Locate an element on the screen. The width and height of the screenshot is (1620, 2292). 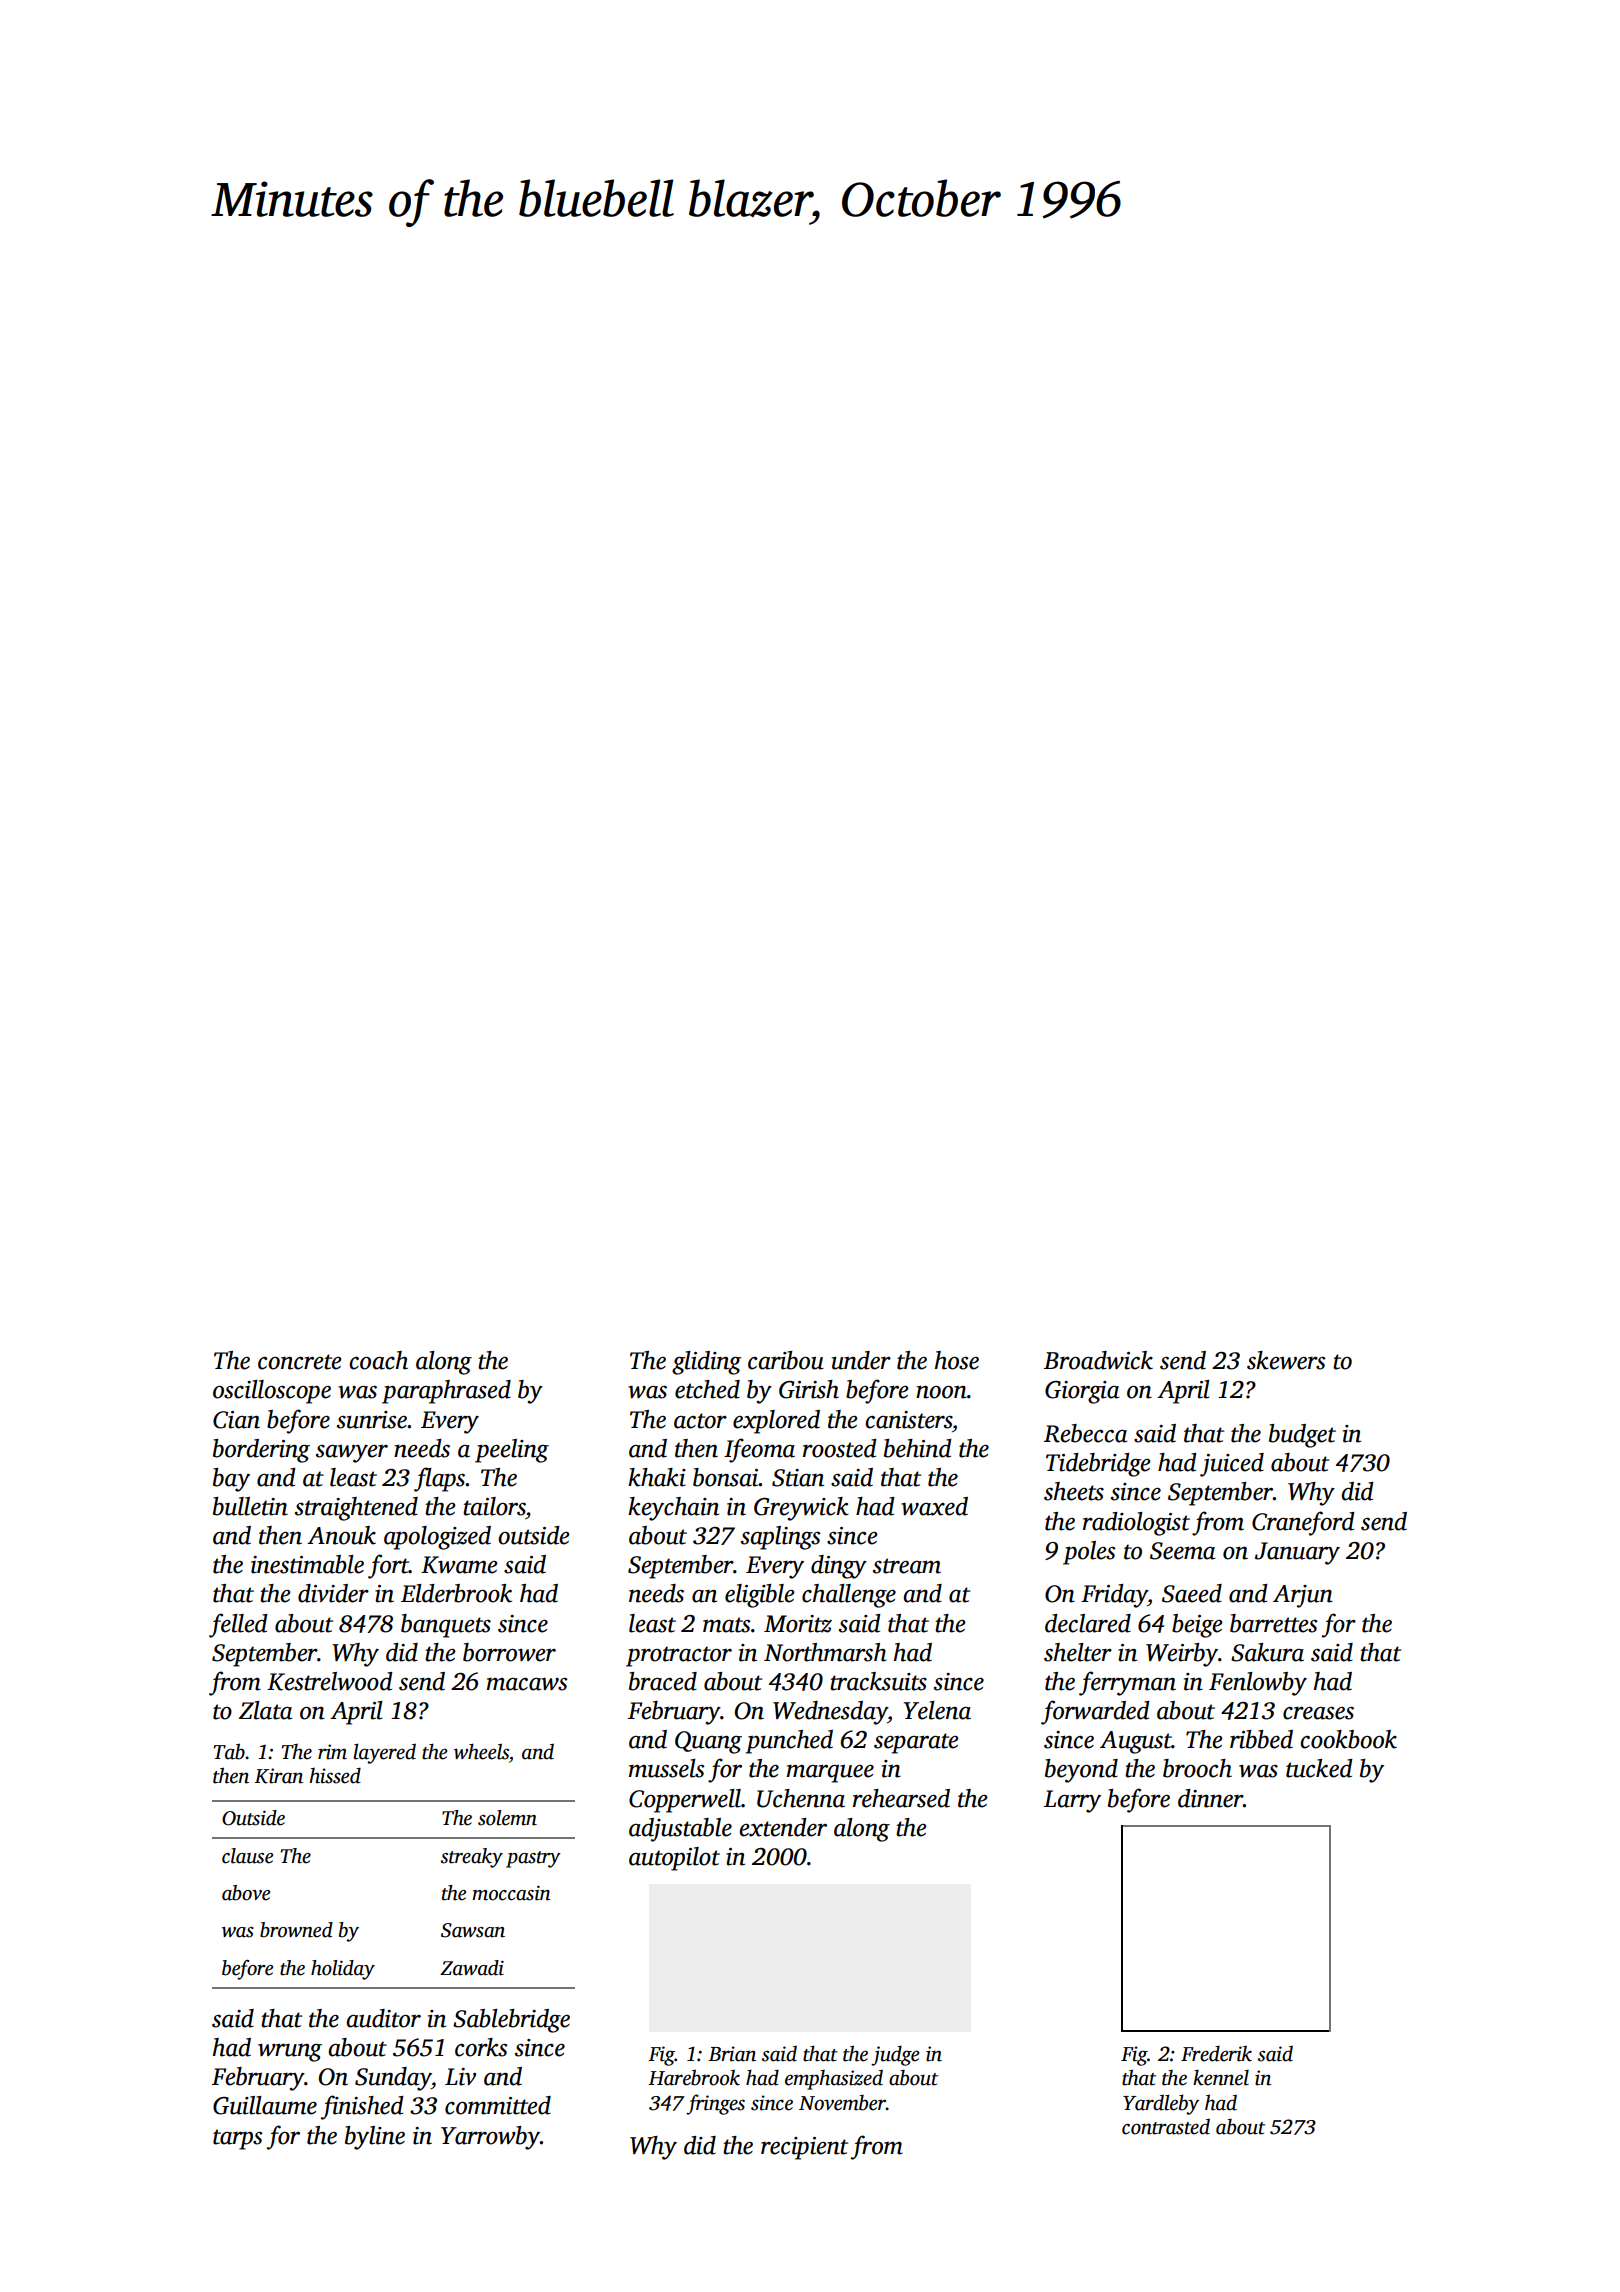
saplings is located at coordinates (780, 1538).
